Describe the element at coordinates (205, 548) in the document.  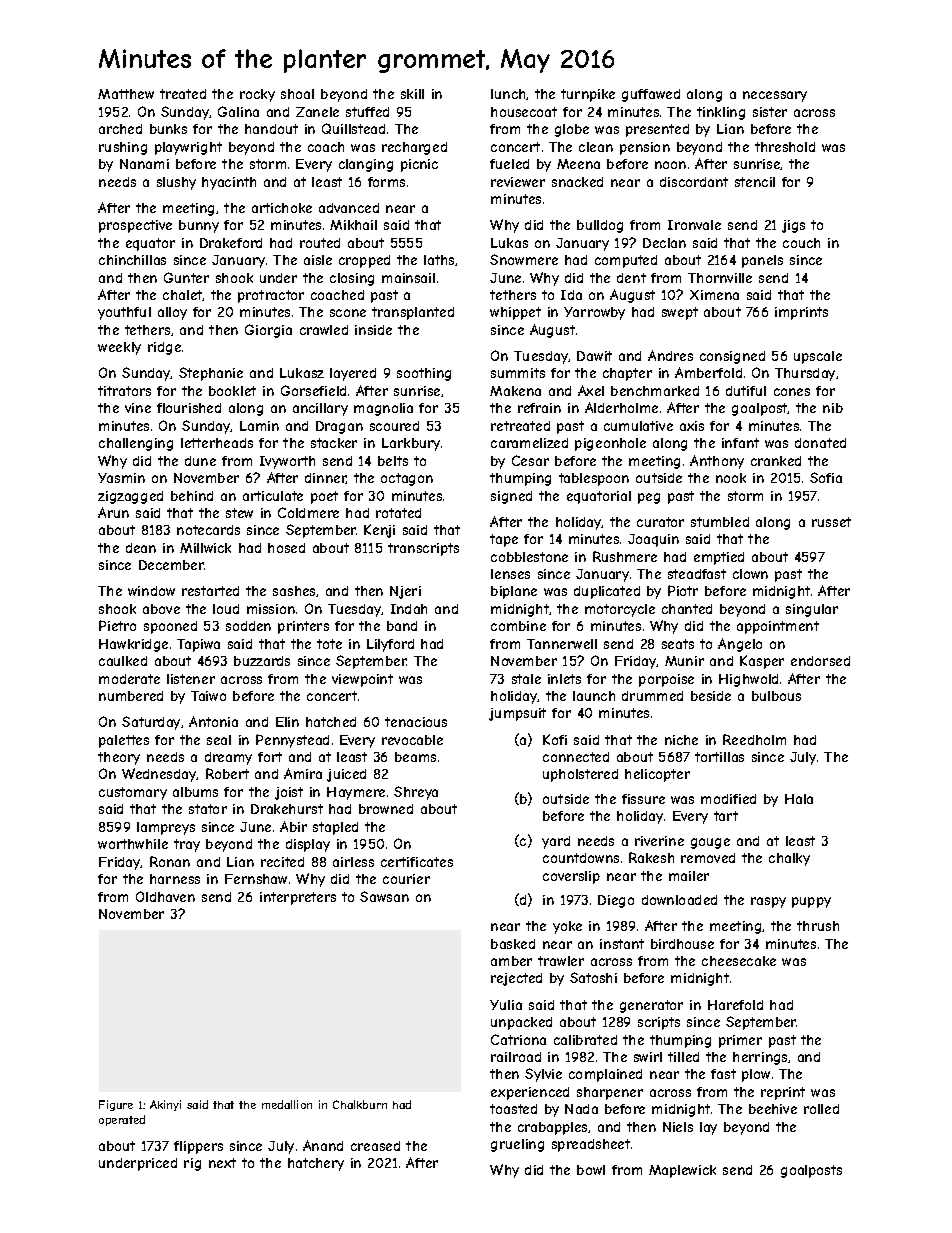
I see `Millwick` at that location.
